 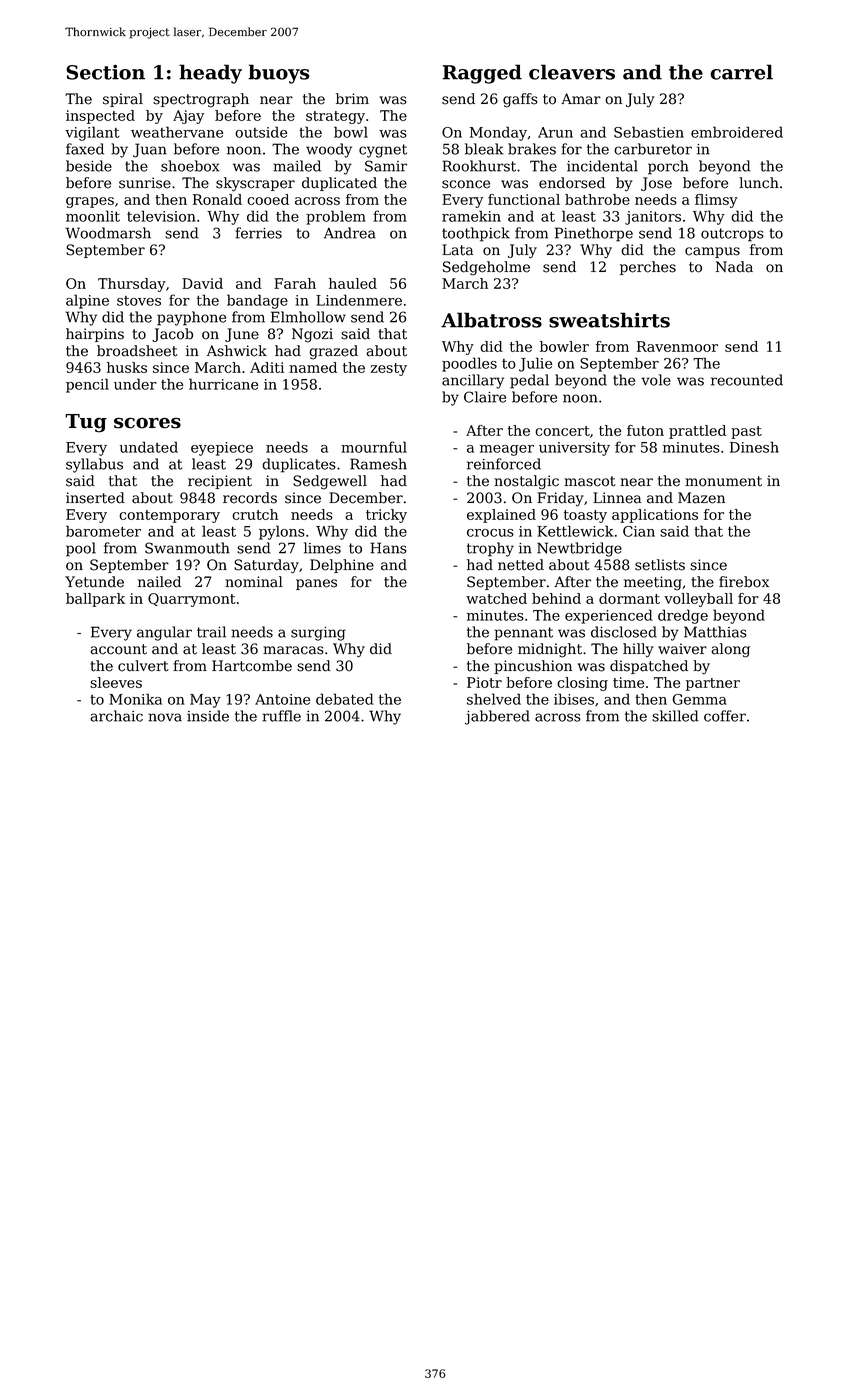 What do you see at coordinates (497, 717) in the page?
I see `jabbered` at bounding box center [497, 717].
